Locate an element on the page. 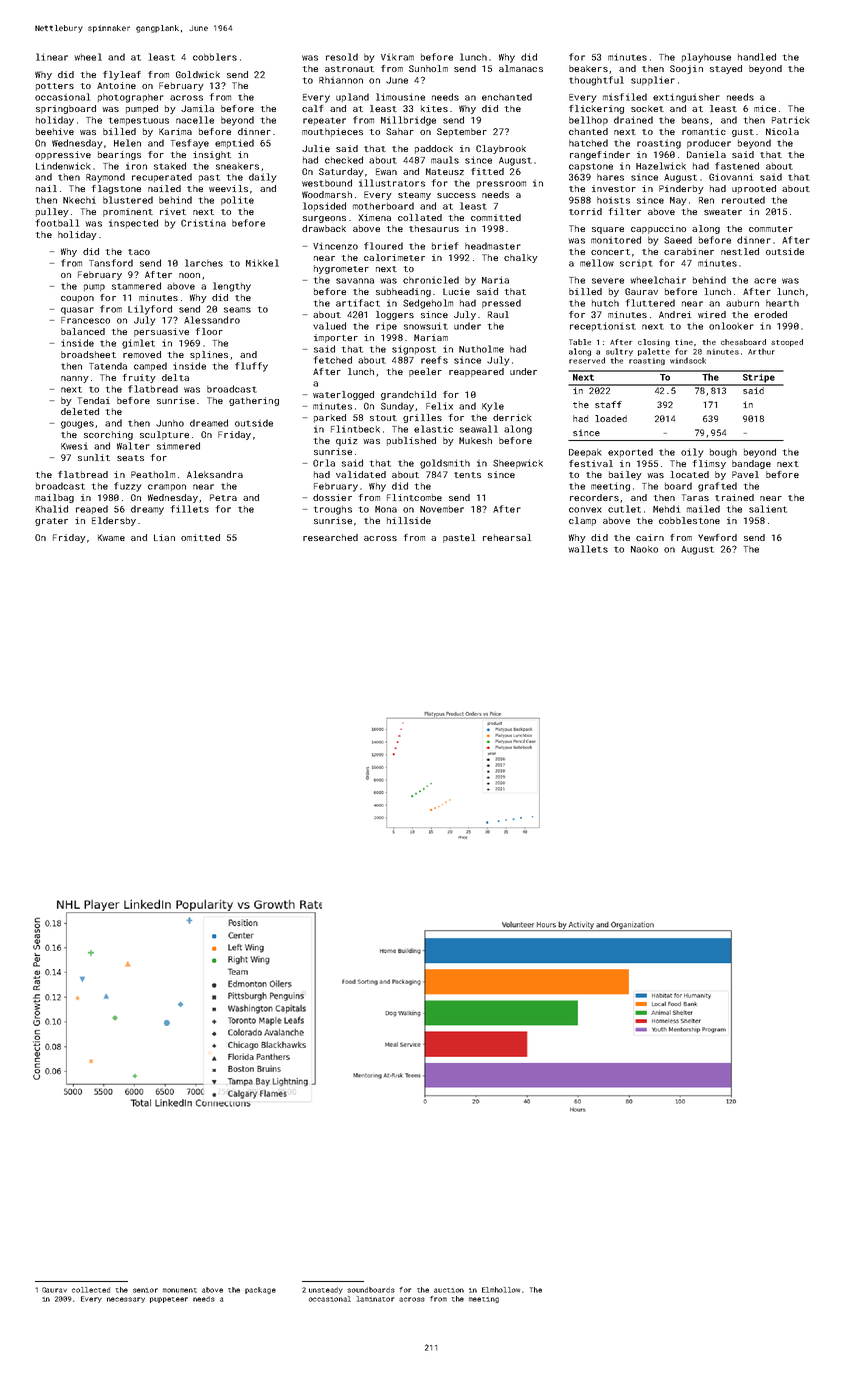 The image size is (849, 1400). rehearsal is located at coordinates (507, 537).
